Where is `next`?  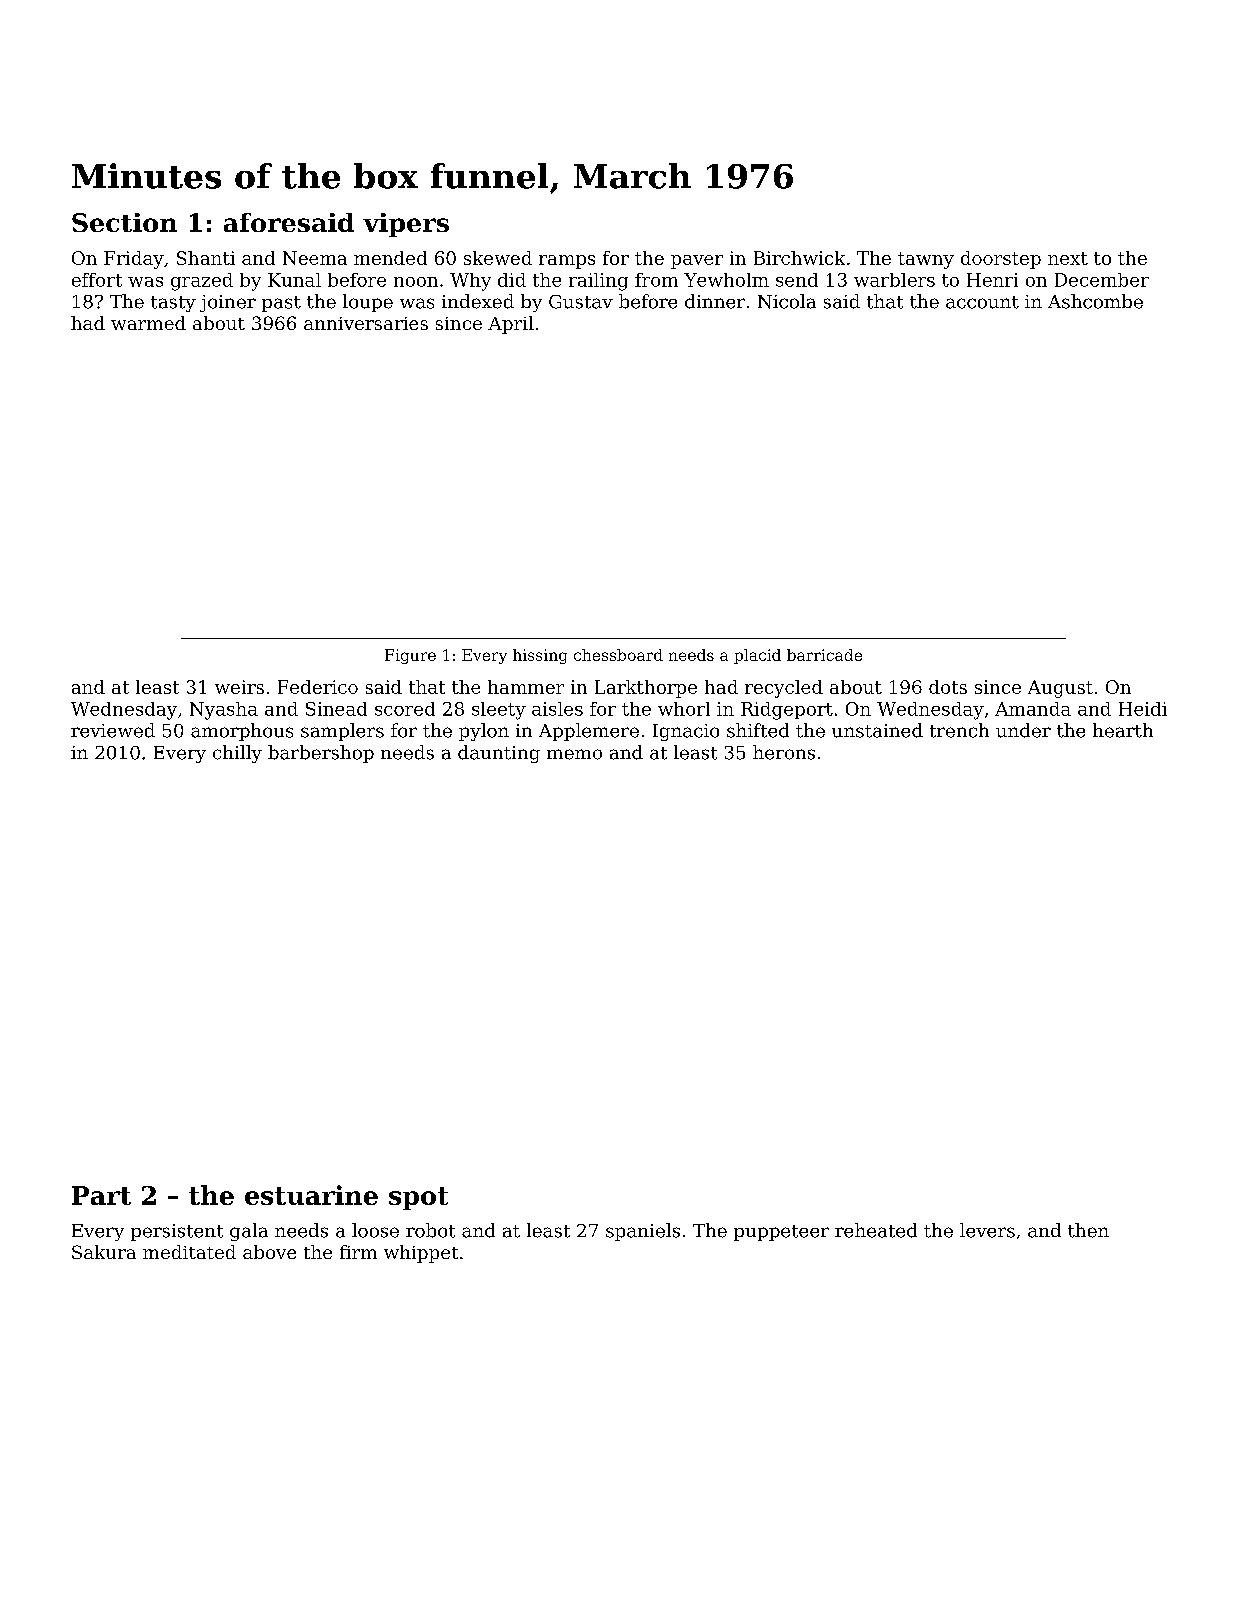 next is located at coordinates (1068, 258).
